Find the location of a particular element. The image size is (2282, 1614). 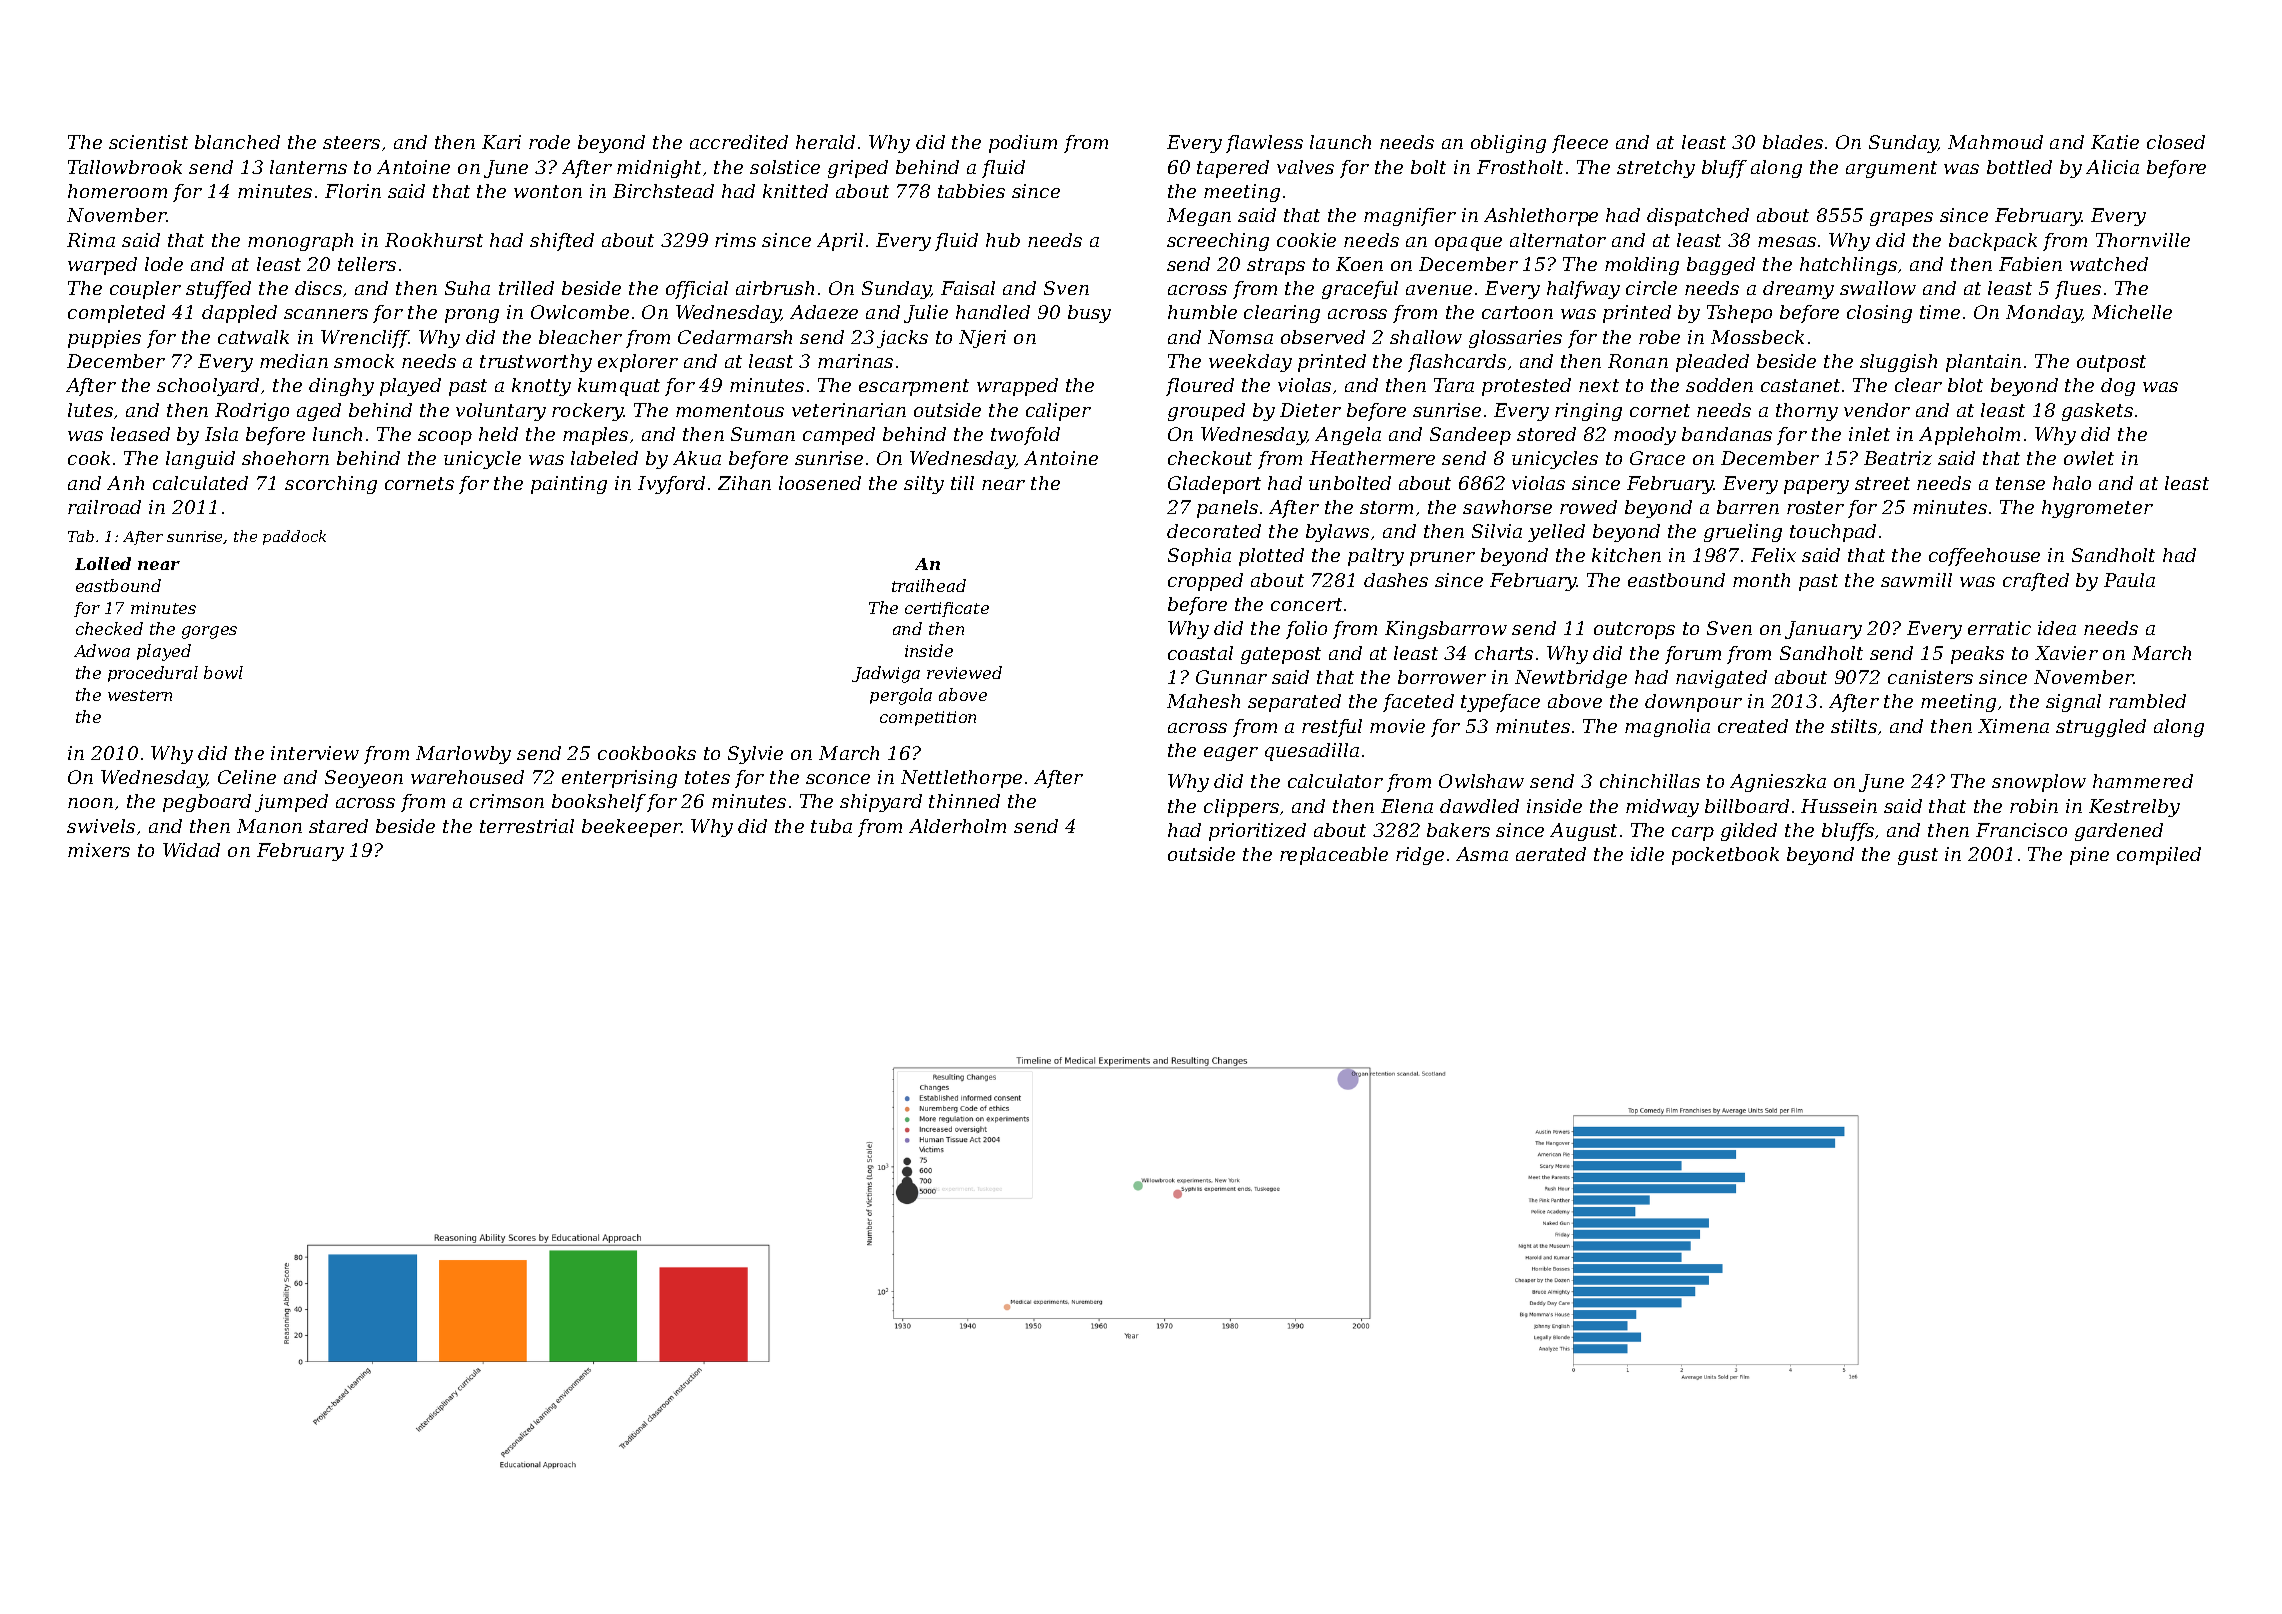

Mahmoud is located at coordinates (1995, 142).
